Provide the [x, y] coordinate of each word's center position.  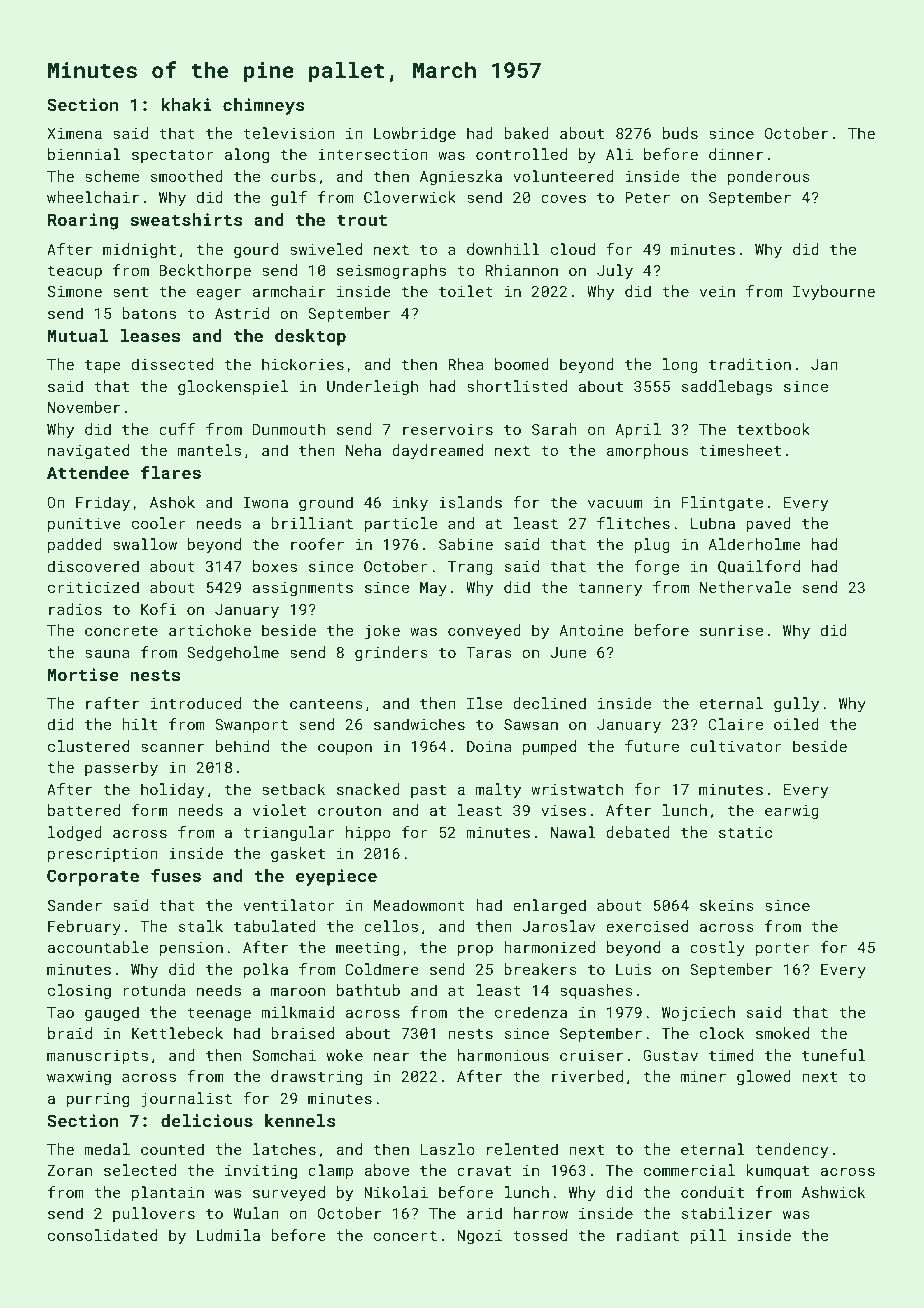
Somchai [284, 1055]
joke [382, 632]
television [289, 133]
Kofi [159, 609]
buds [680, 133]
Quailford [759, 567]
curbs [293, 176]
